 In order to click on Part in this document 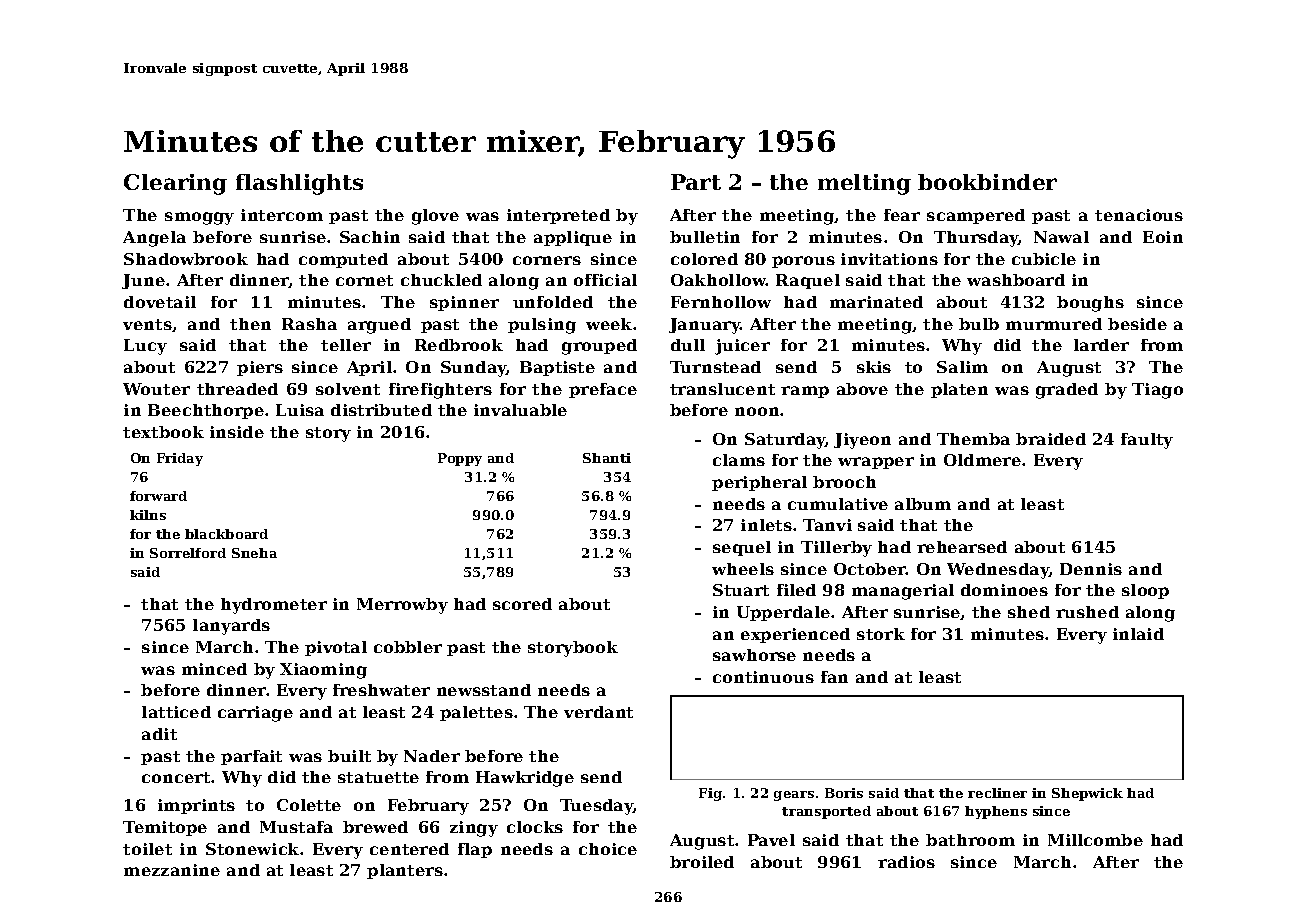, I will do `click(696, 182)`.
